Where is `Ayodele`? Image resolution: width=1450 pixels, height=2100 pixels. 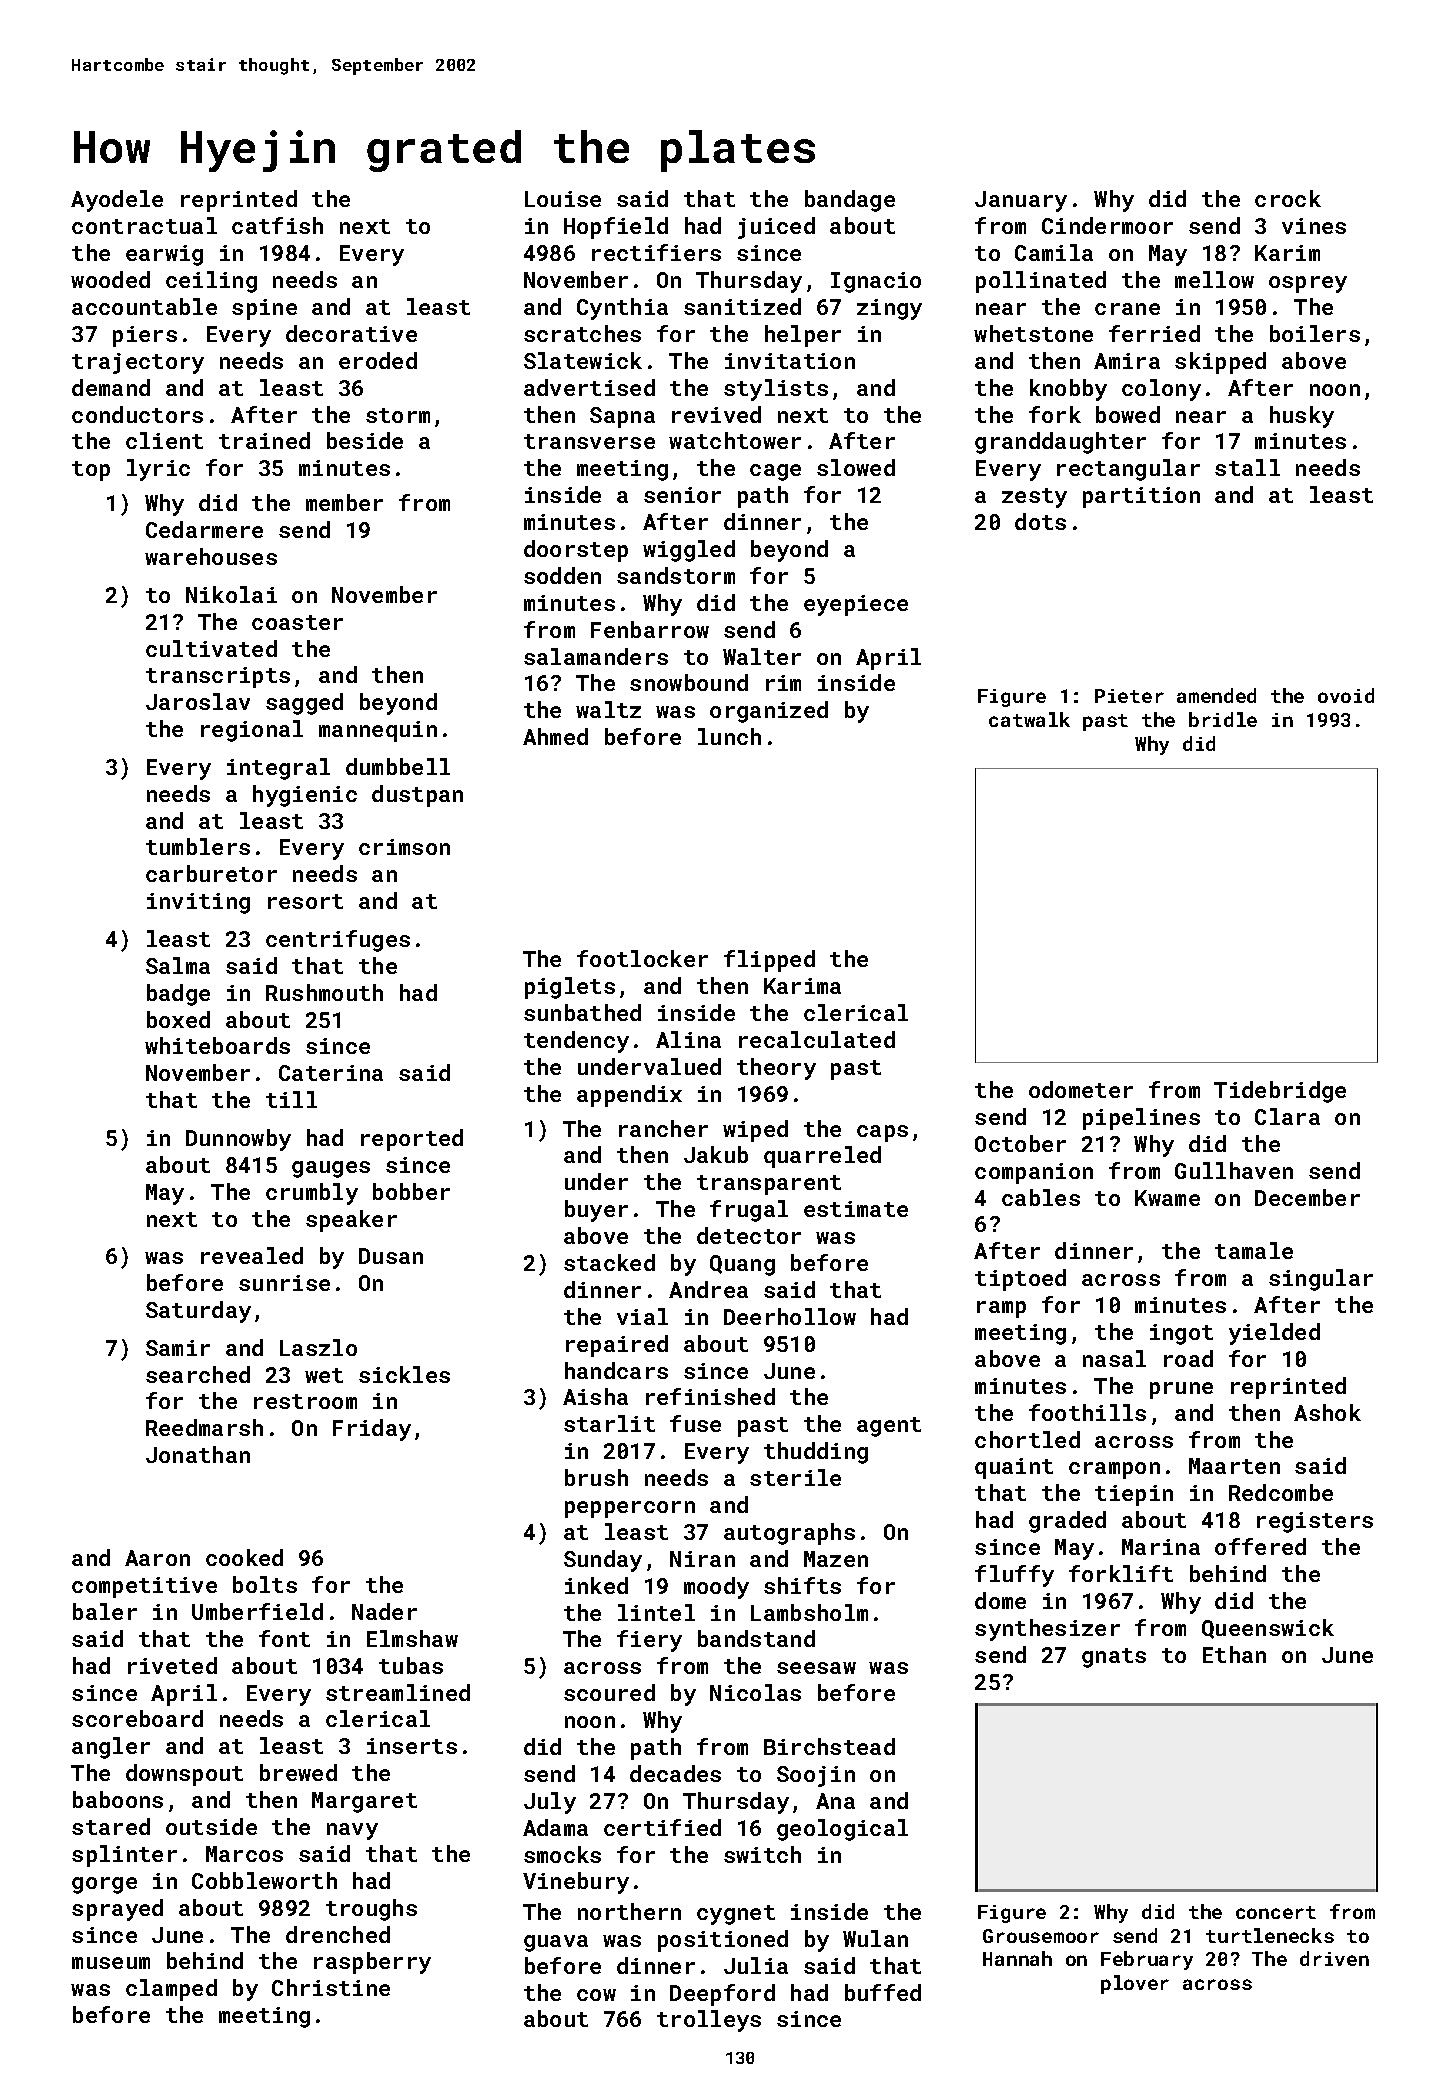
Ayodele is located at coordinates (117, 201).
